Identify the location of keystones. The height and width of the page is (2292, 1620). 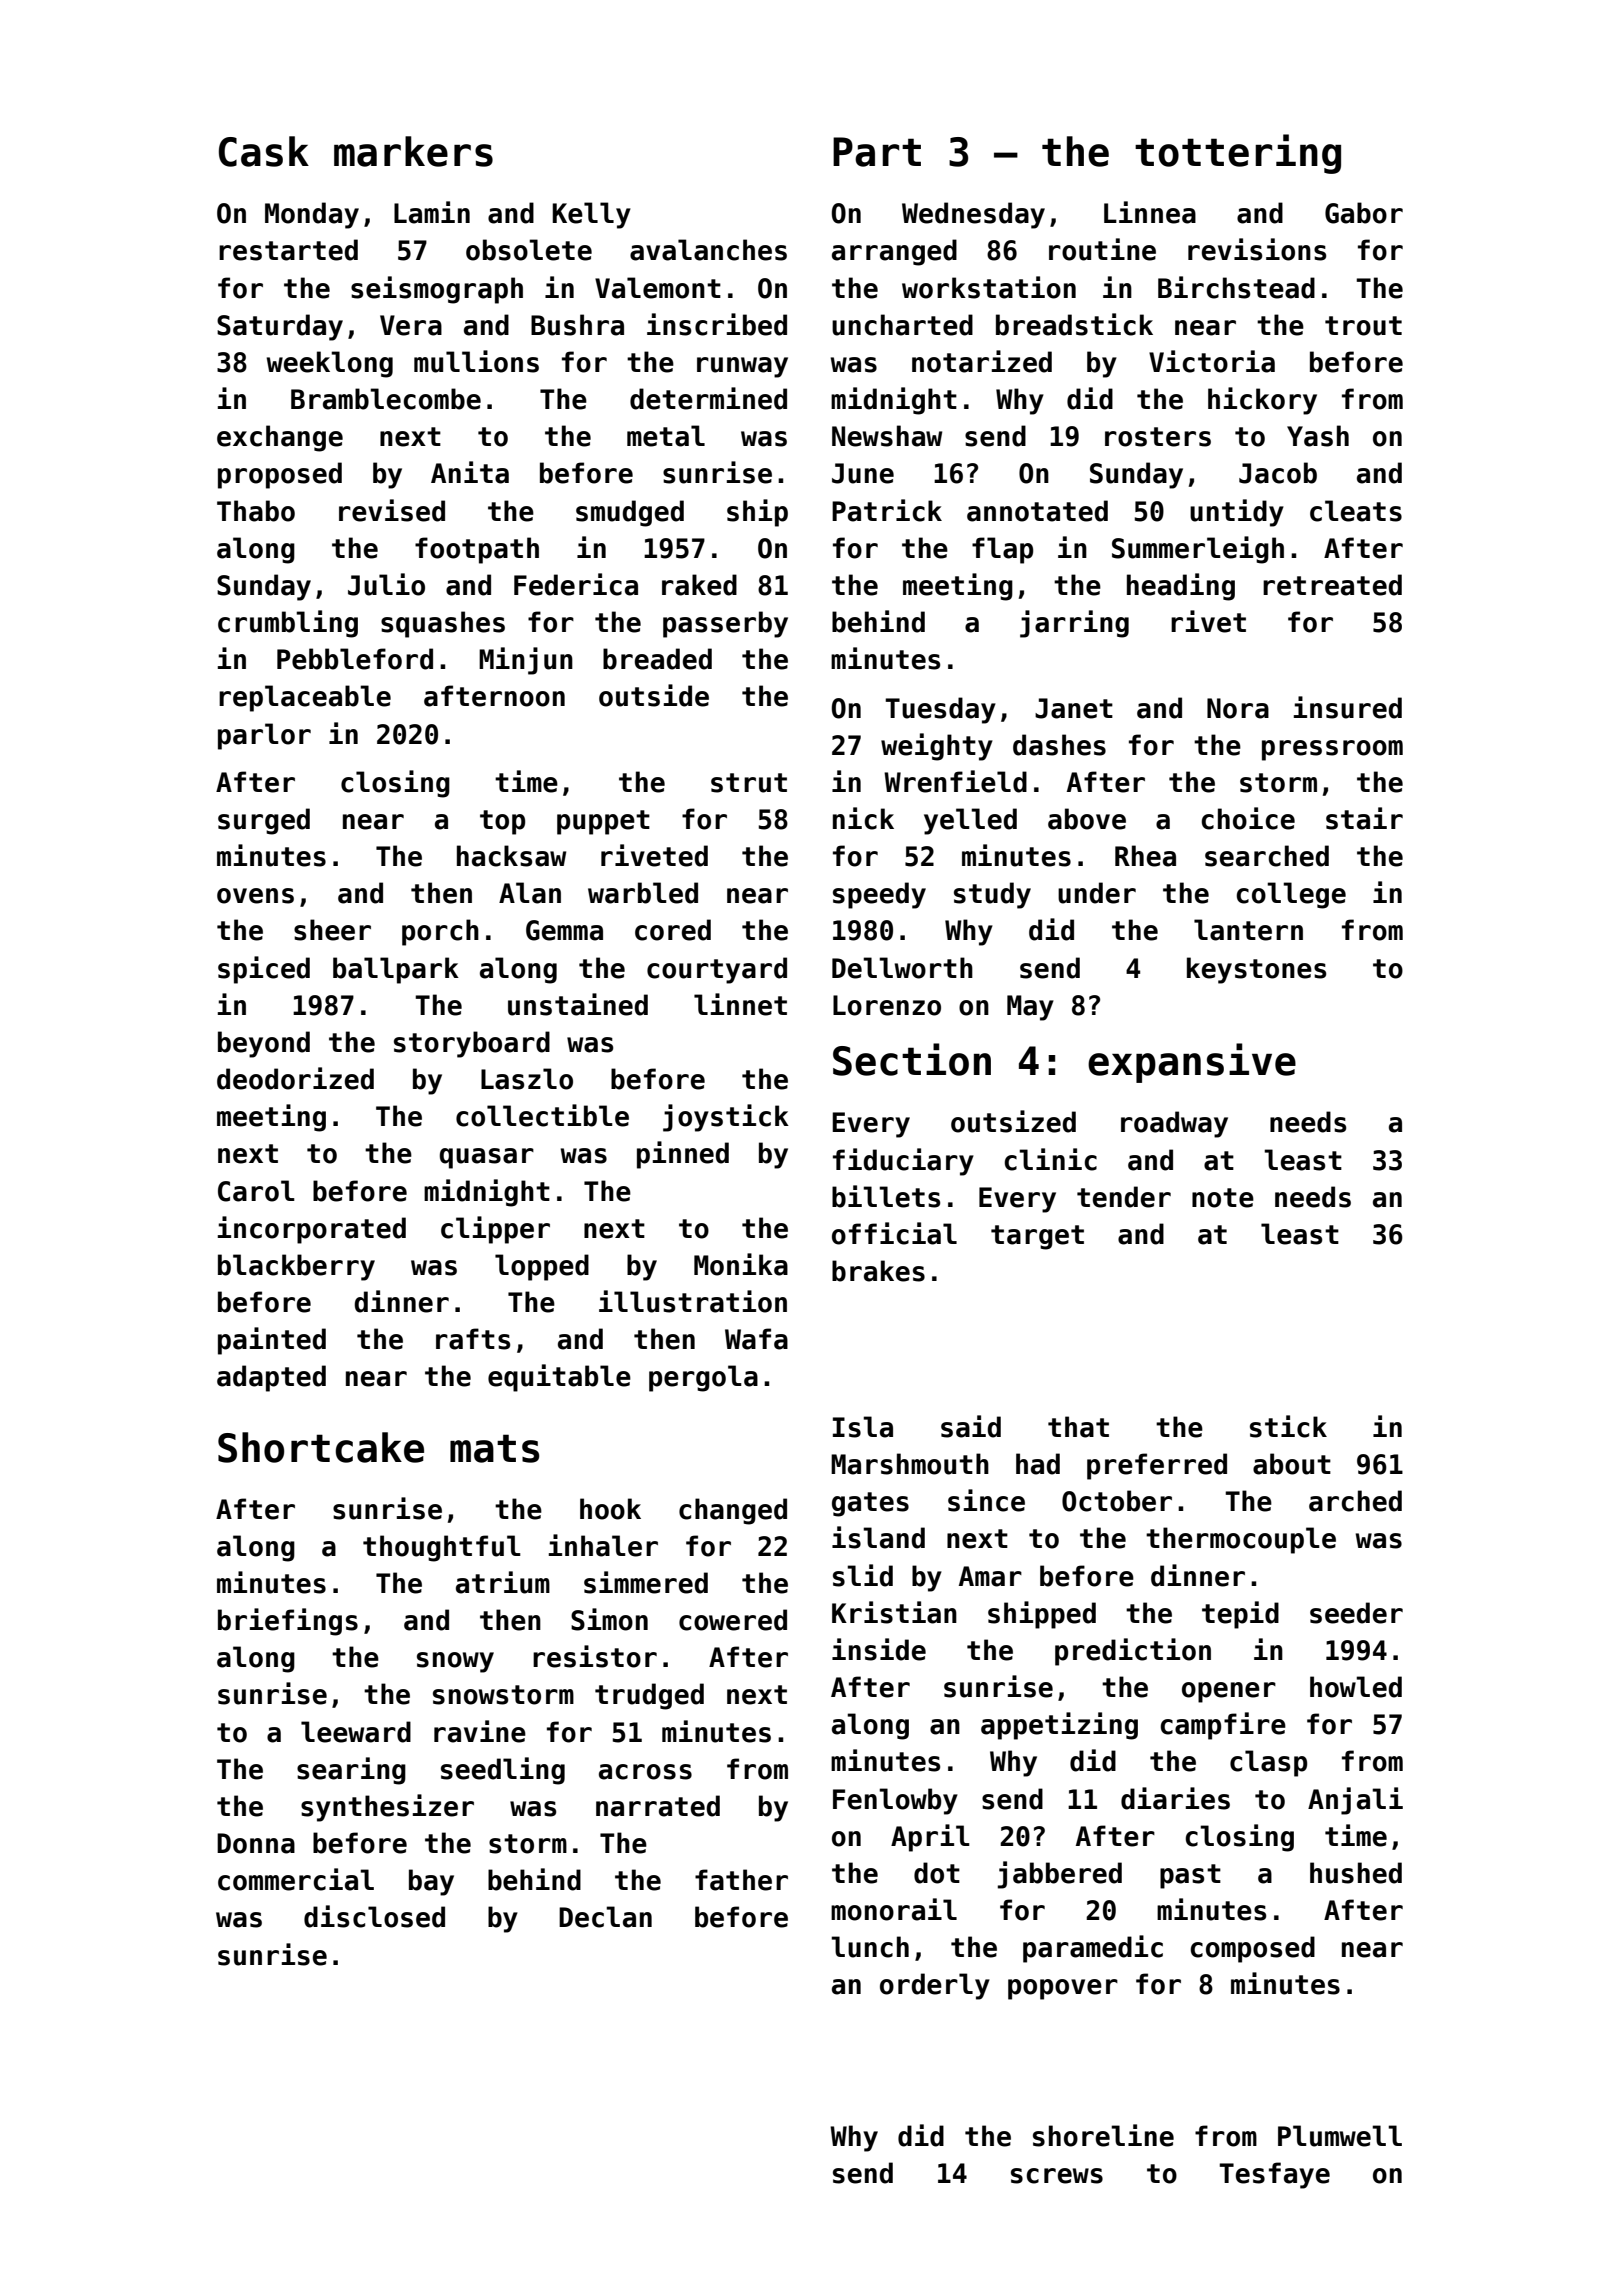
(1256, 970).
